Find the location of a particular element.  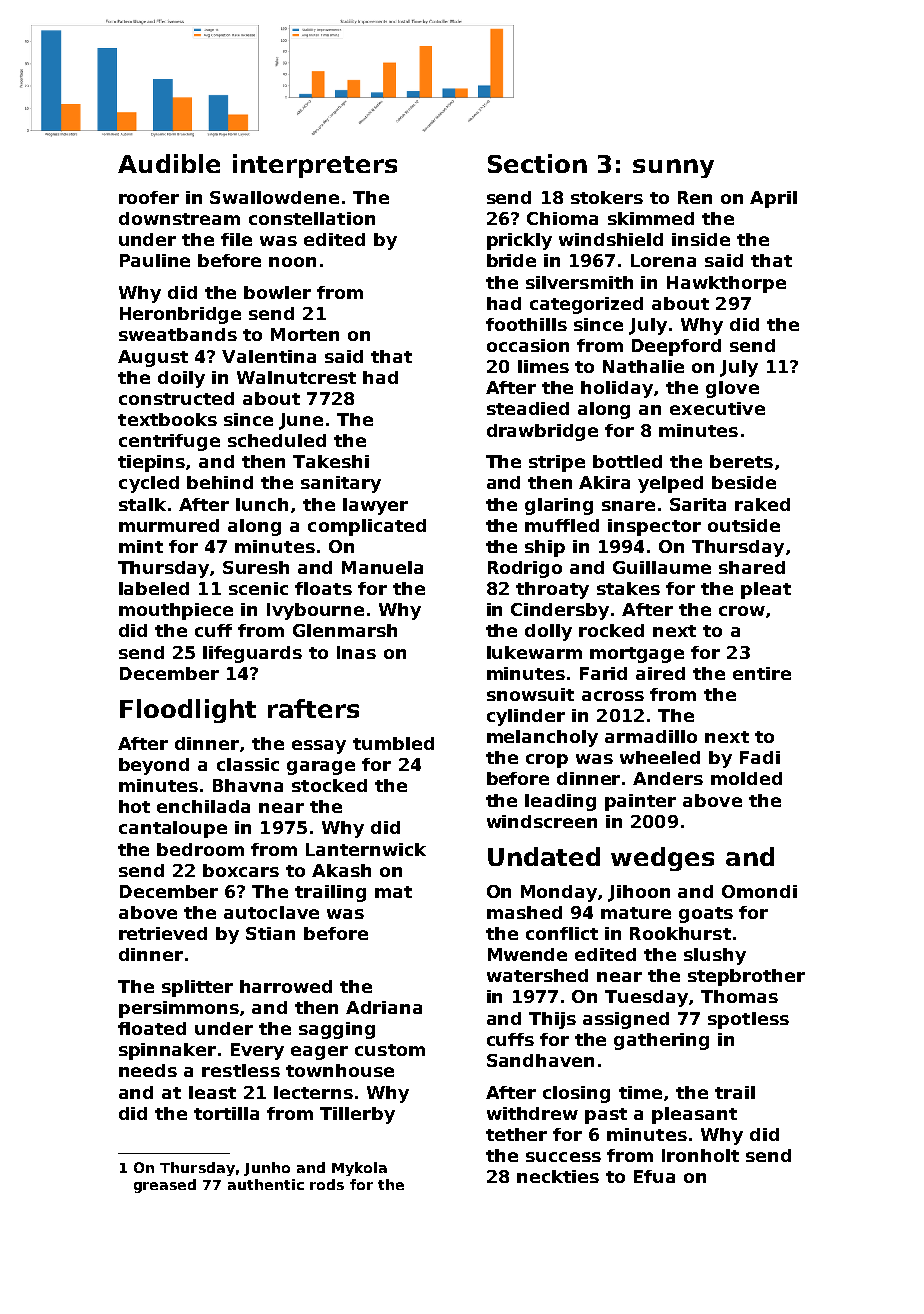

interpreters is located at coordinates (315, 166).
